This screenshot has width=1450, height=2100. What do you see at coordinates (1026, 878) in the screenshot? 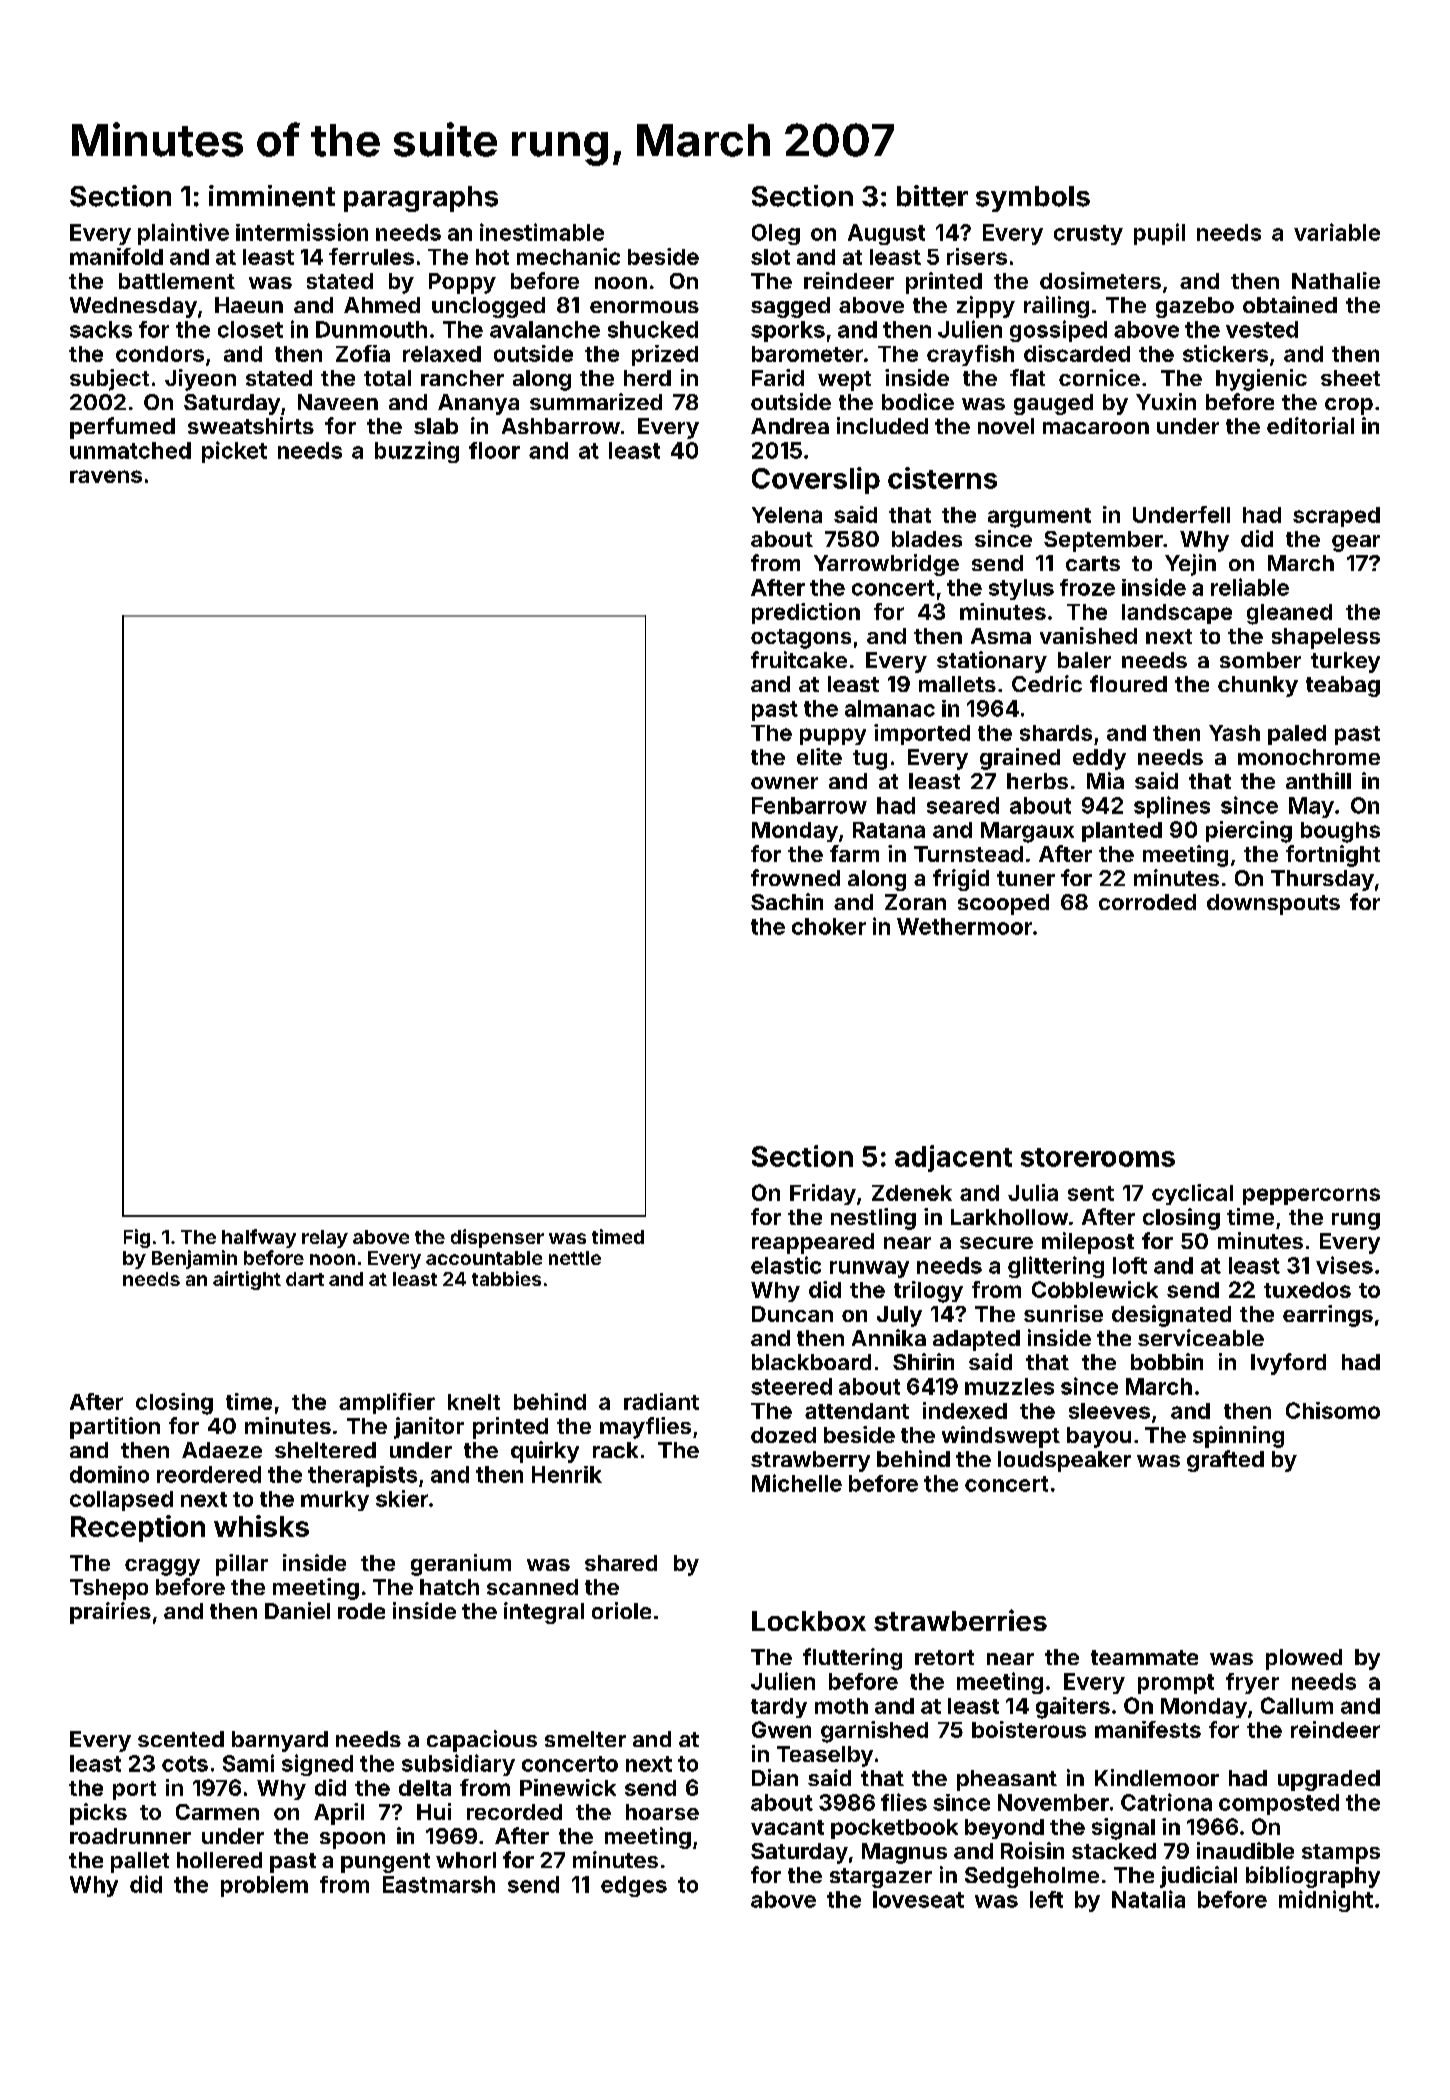
I see `tuner` at bounding box center [1026, 878].
